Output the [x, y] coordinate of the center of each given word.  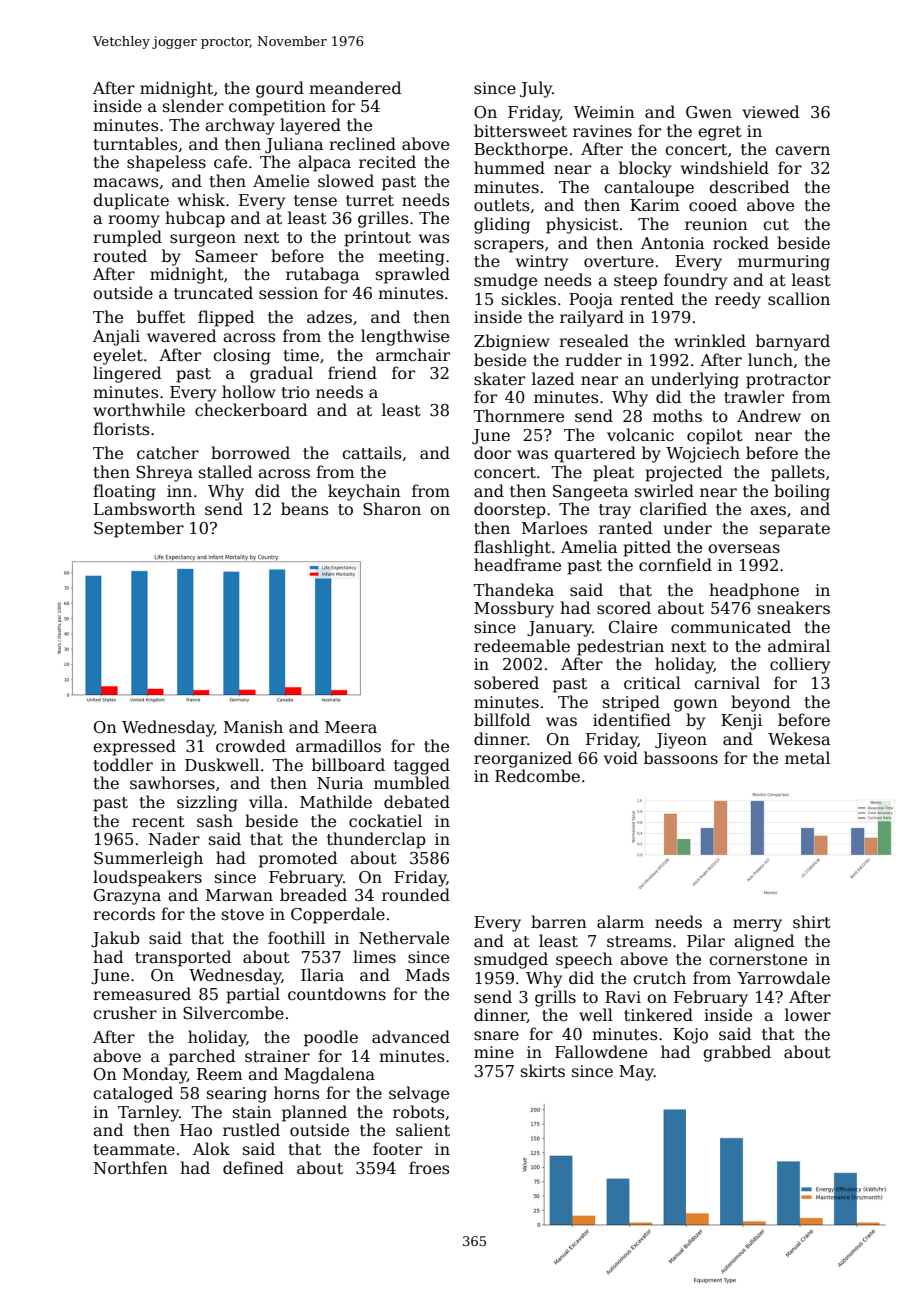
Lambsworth [145, 509]
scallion [799, 298]
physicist [582, 225]
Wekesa [799, 739]
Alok [211, 1148]
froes [429, 1167]
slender [193, 106]
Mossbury [514, 609]
